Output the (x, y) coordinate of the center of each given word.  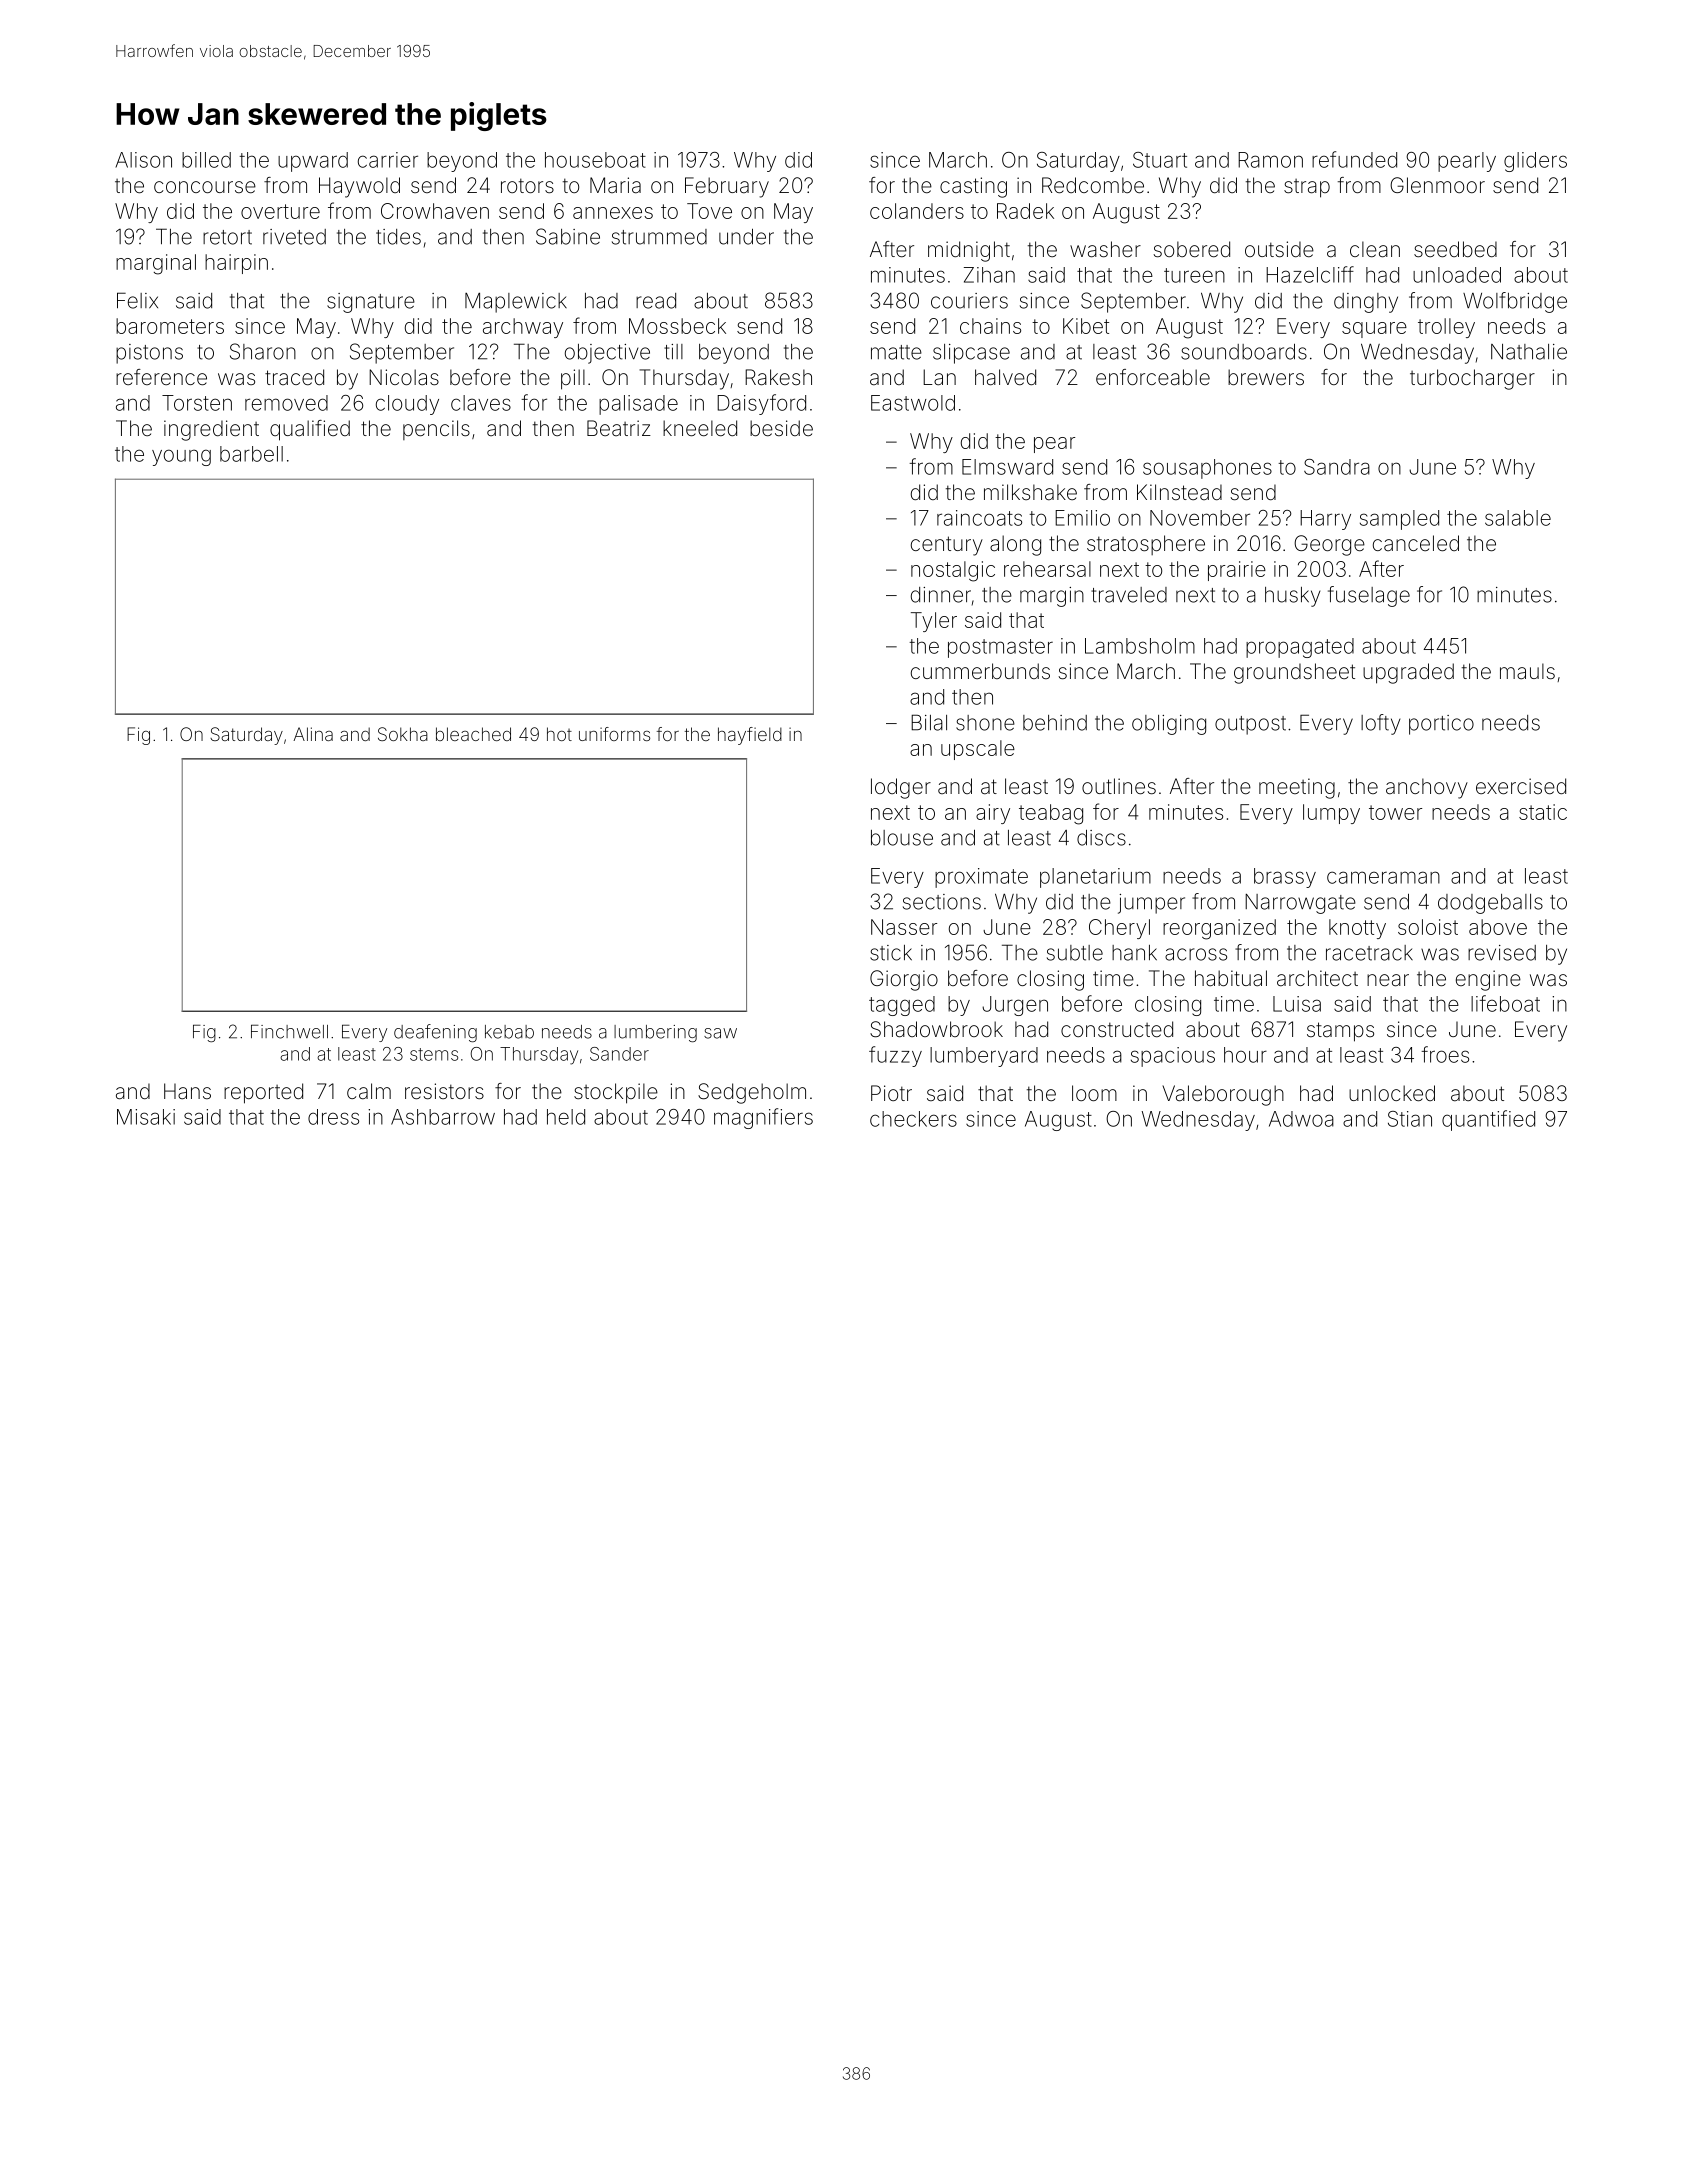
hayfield (750, 736)
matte (896, 352)
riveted (294, 237)
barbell (251, 454)
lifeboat (1505, 1003)
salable (1518, 518)
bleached (473, 734)
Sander (619, 1054)
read (656, 301)
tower (1395, 812)
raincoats (979, 518)
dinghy (1366, 303)
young (181, 457)
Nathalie (1529, 352)
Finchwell (289, 1032)
